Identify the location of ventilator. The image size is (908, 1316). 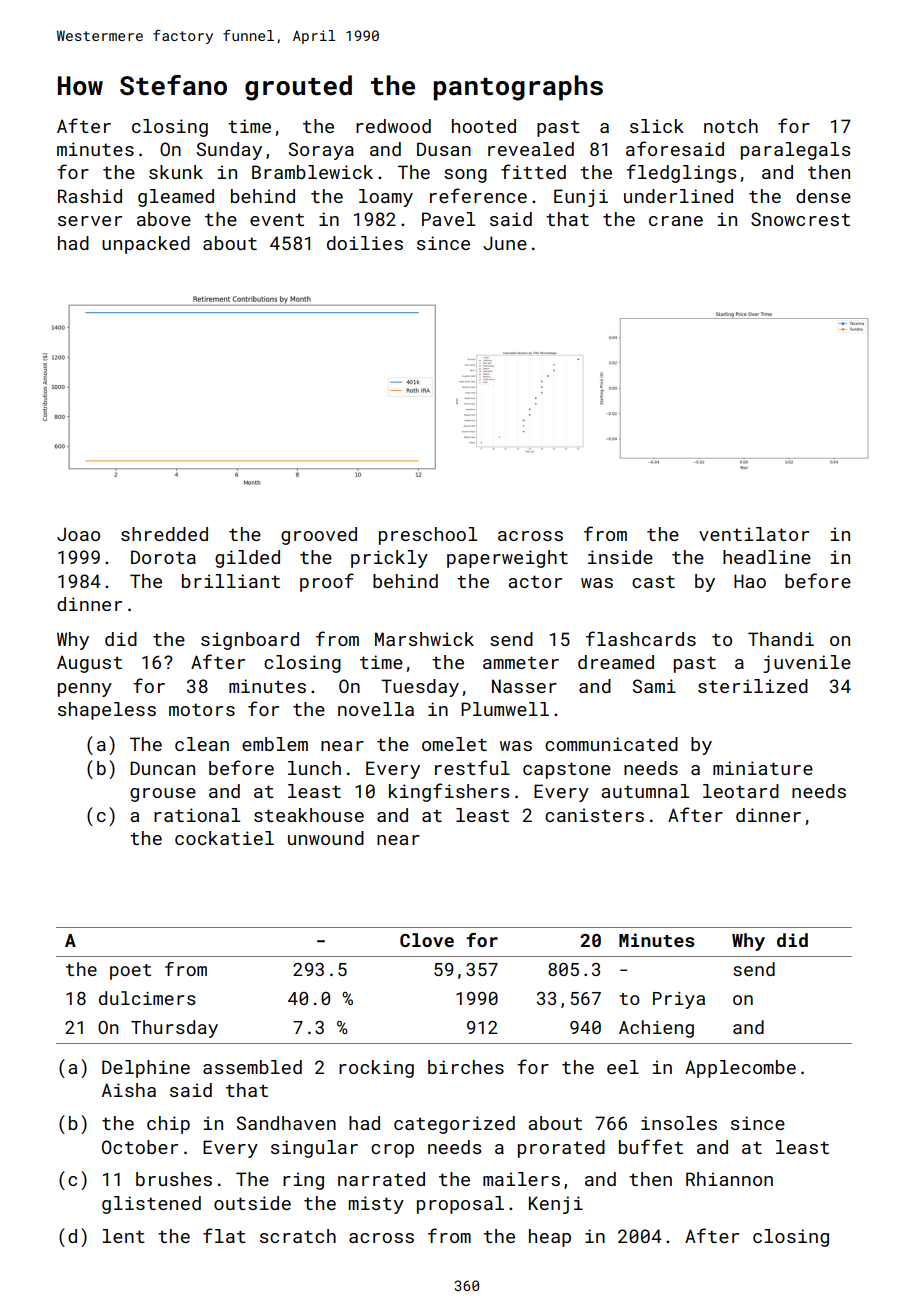
(754, 534).
